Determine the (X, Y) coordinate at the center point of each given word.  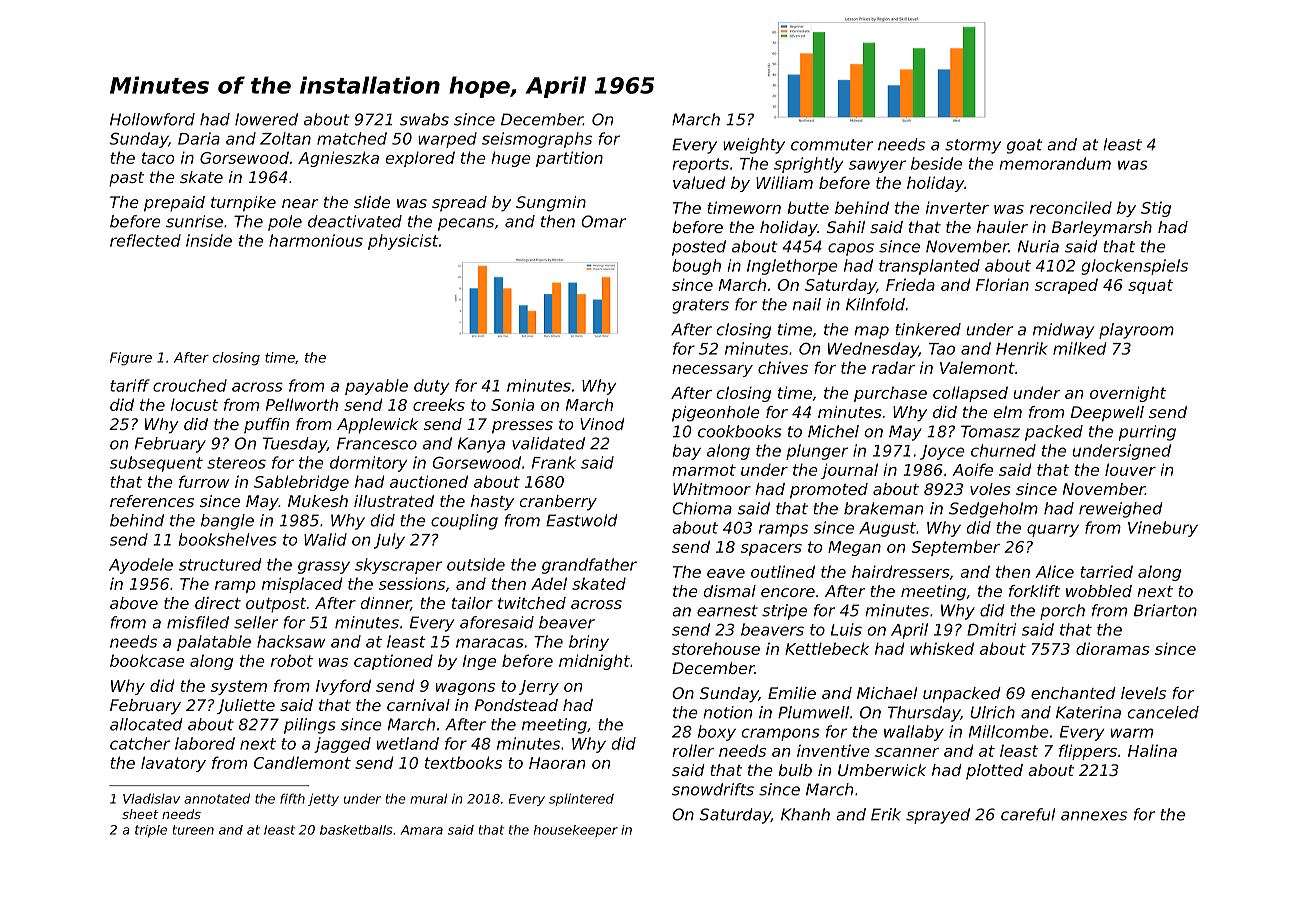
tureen (193, 830)
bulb (795, 770)
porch (1062, 612)
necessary (712, 371)
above (134, 603)
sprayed (938, 816)
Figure (131, 359)
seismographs (537, 140)
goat (1024, 146)
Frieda (910, 284)
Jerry (539, 687)
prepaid (174, 204)
